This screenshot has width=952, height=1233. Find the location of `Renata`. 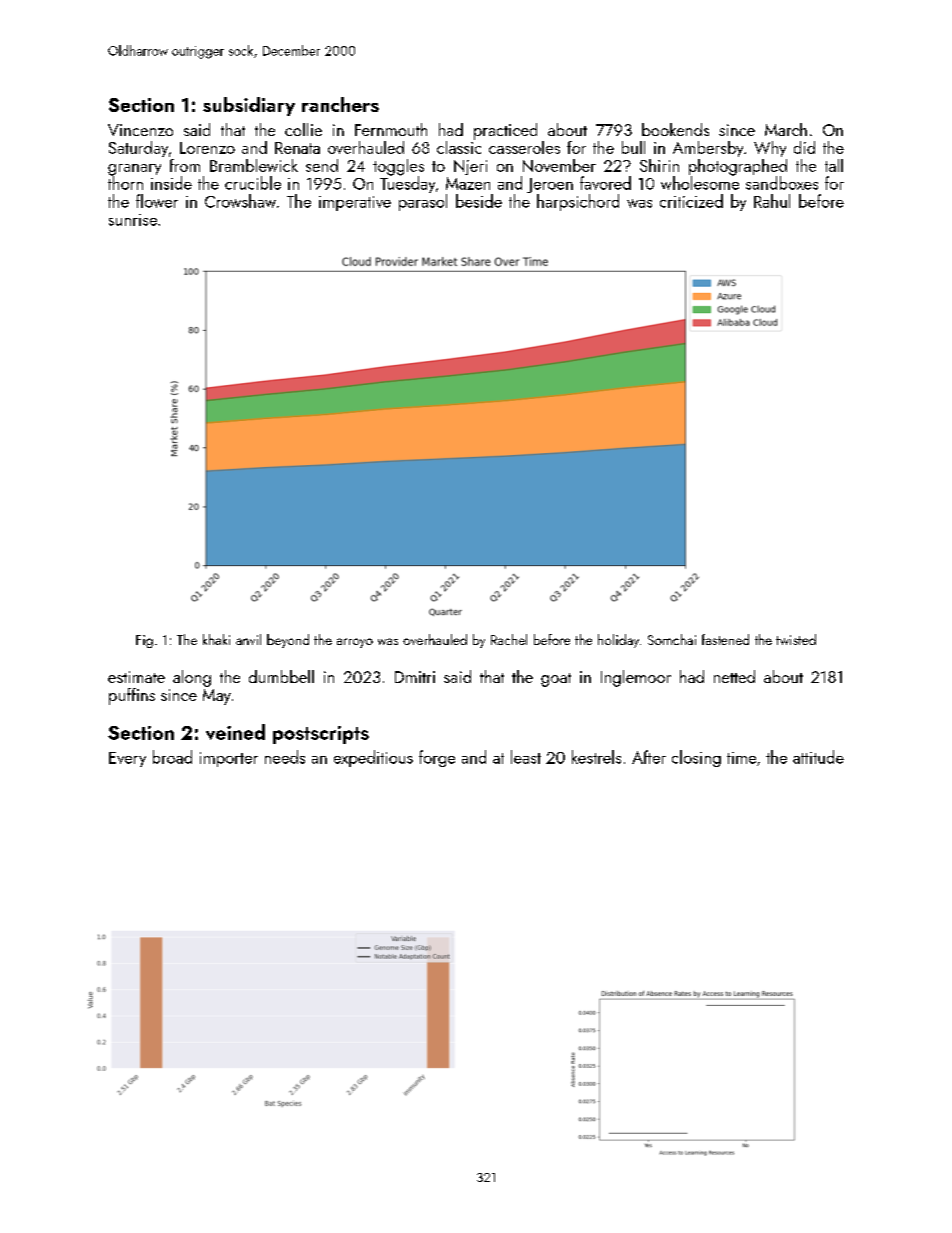

Renata is located at coordinates (297, 148).
